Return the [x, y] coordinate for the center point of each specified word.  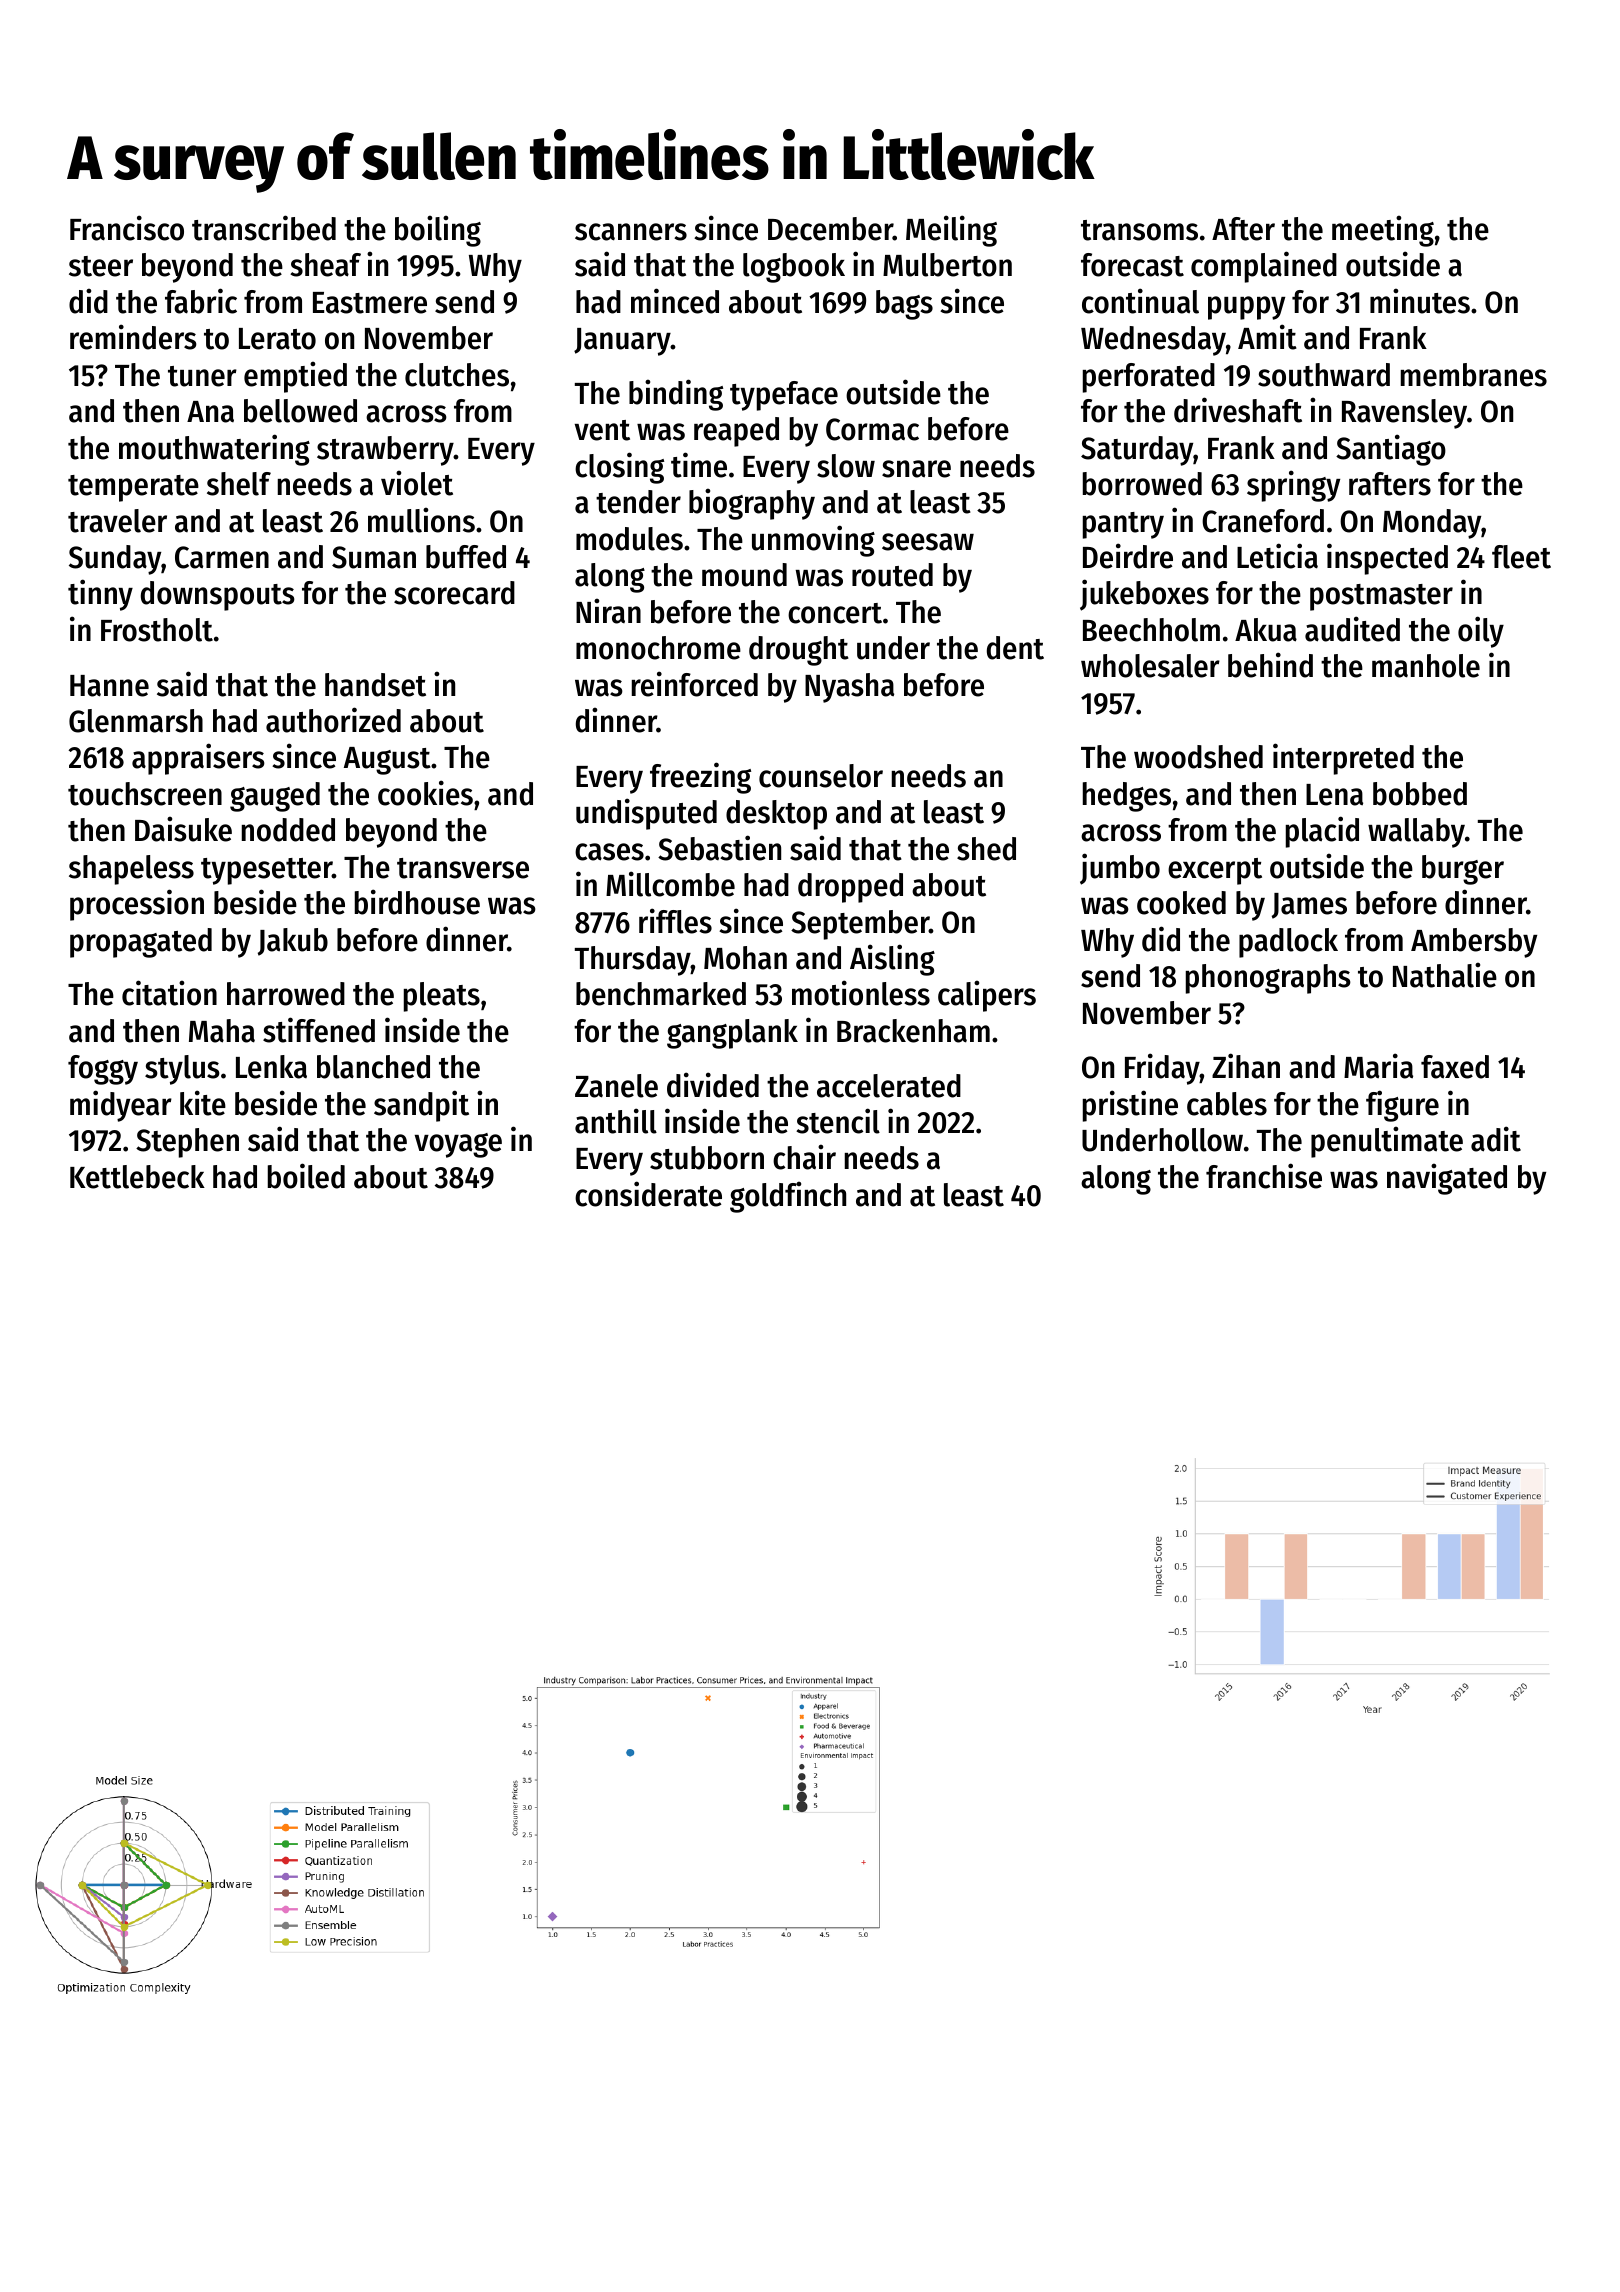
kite [203, 1103]
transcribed [264, 228]
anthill [616, 1121]
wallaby [1416, 833]
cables [1227, 1104]
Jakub [293, 942]
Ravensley [1404, 414]
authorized [333, 720]
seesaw [928, 542]
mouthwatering [214, 450]
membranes [1474, 375]
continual [1140, 301]
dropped [850, 888]
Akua [1266, 630]
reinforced [695, 684]
